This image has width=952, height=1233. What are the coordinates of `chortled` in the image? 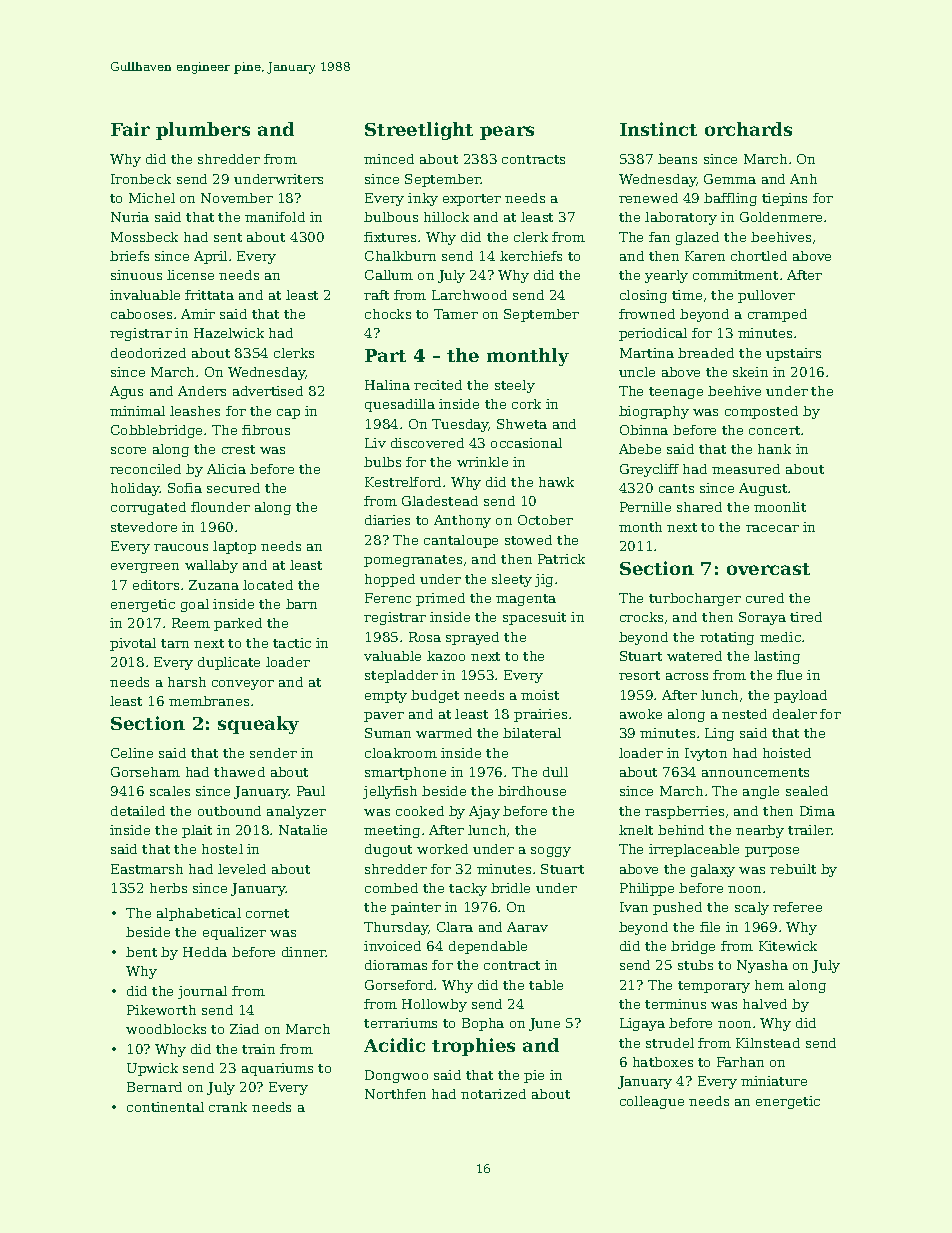 It's located at (759, 256).
